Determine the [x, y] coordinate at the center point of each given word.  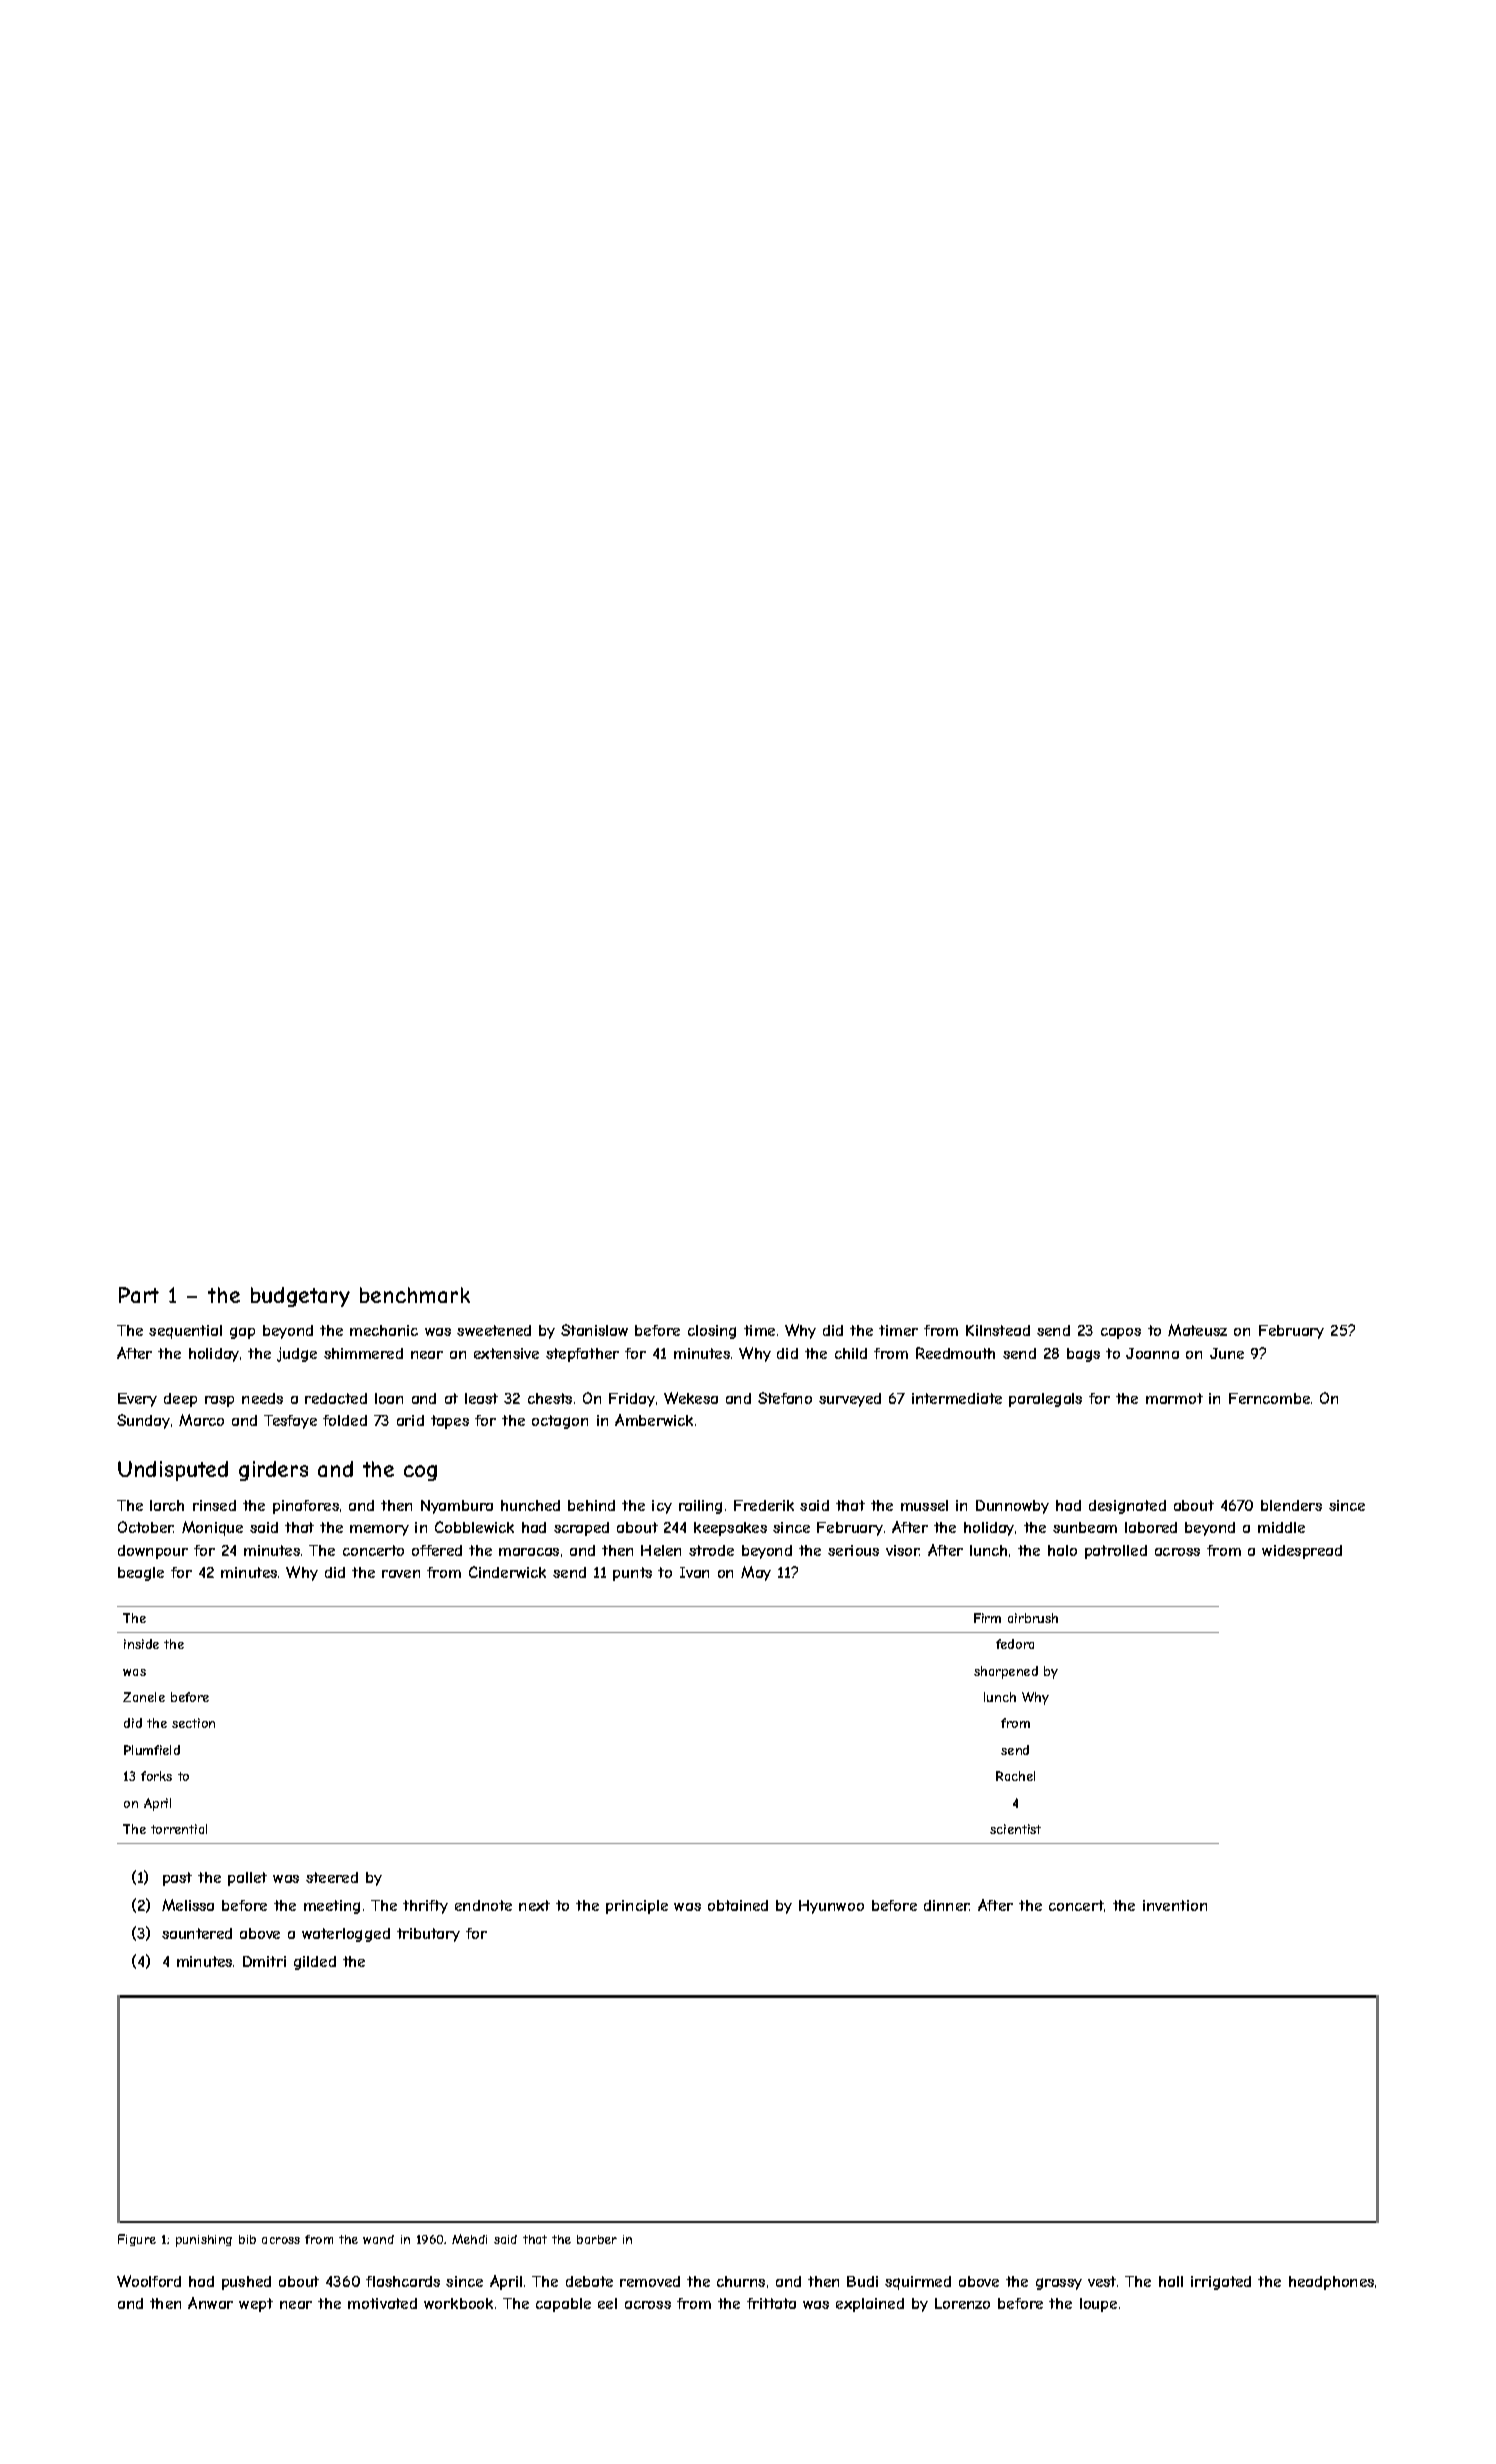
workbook [458, 2303]
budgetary [300, 1297]
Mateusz [1197, 1330]
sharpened [1006, 1672]
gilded [315, 1963]
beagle [141, 1574]
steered [332, 1877]
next [534, 1905]
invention [1175, 1905]
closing [712, 1332]
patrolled [1116, 1552]
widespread [1302, 1552]
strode [711, 1550]
